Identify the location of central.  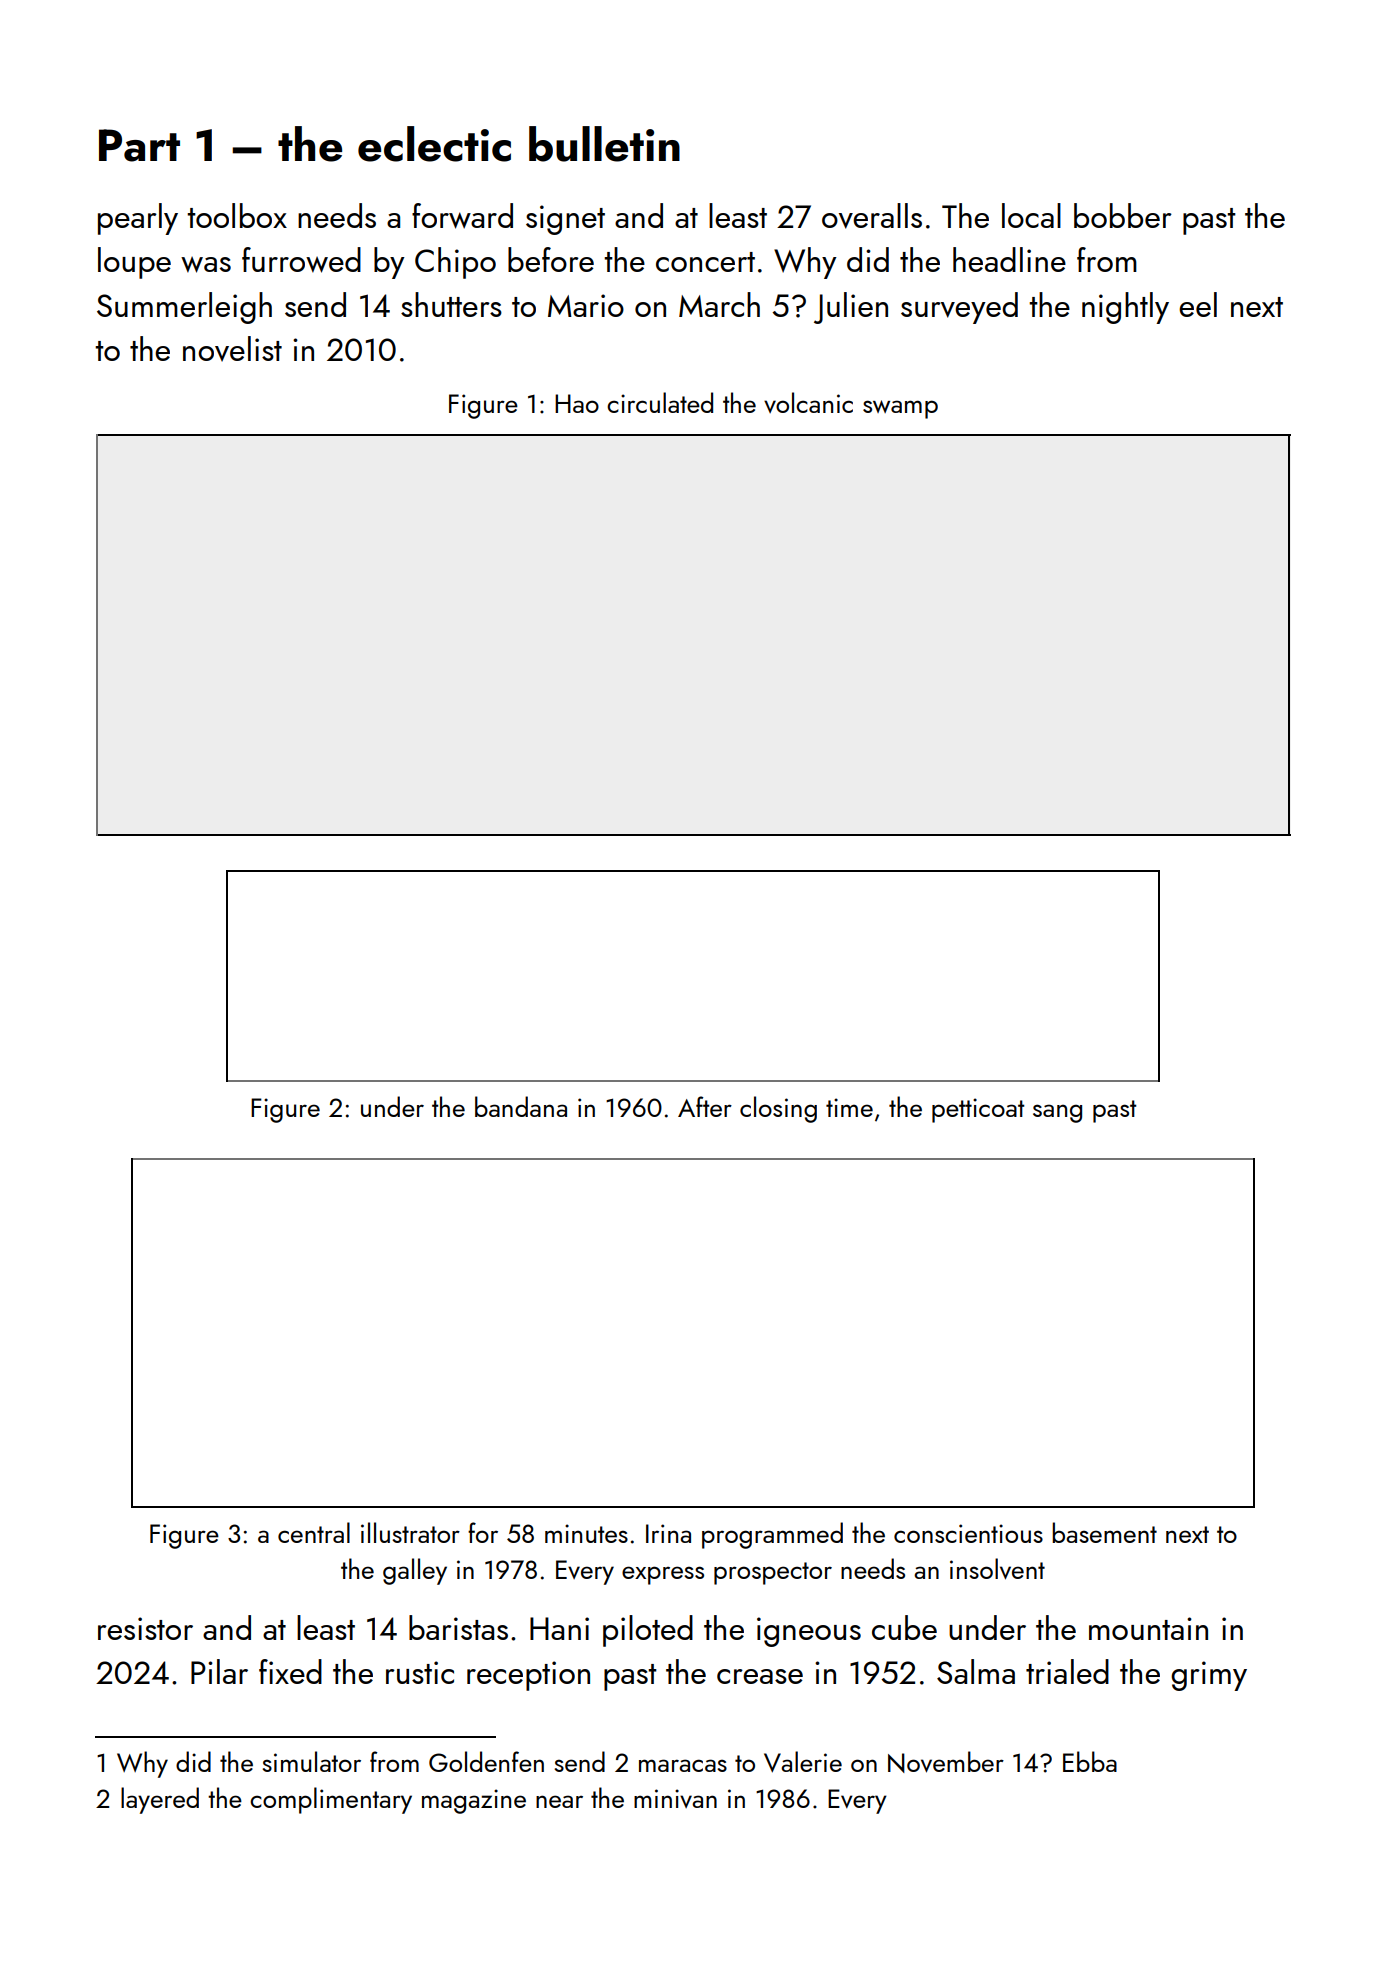
(314, 1532).
